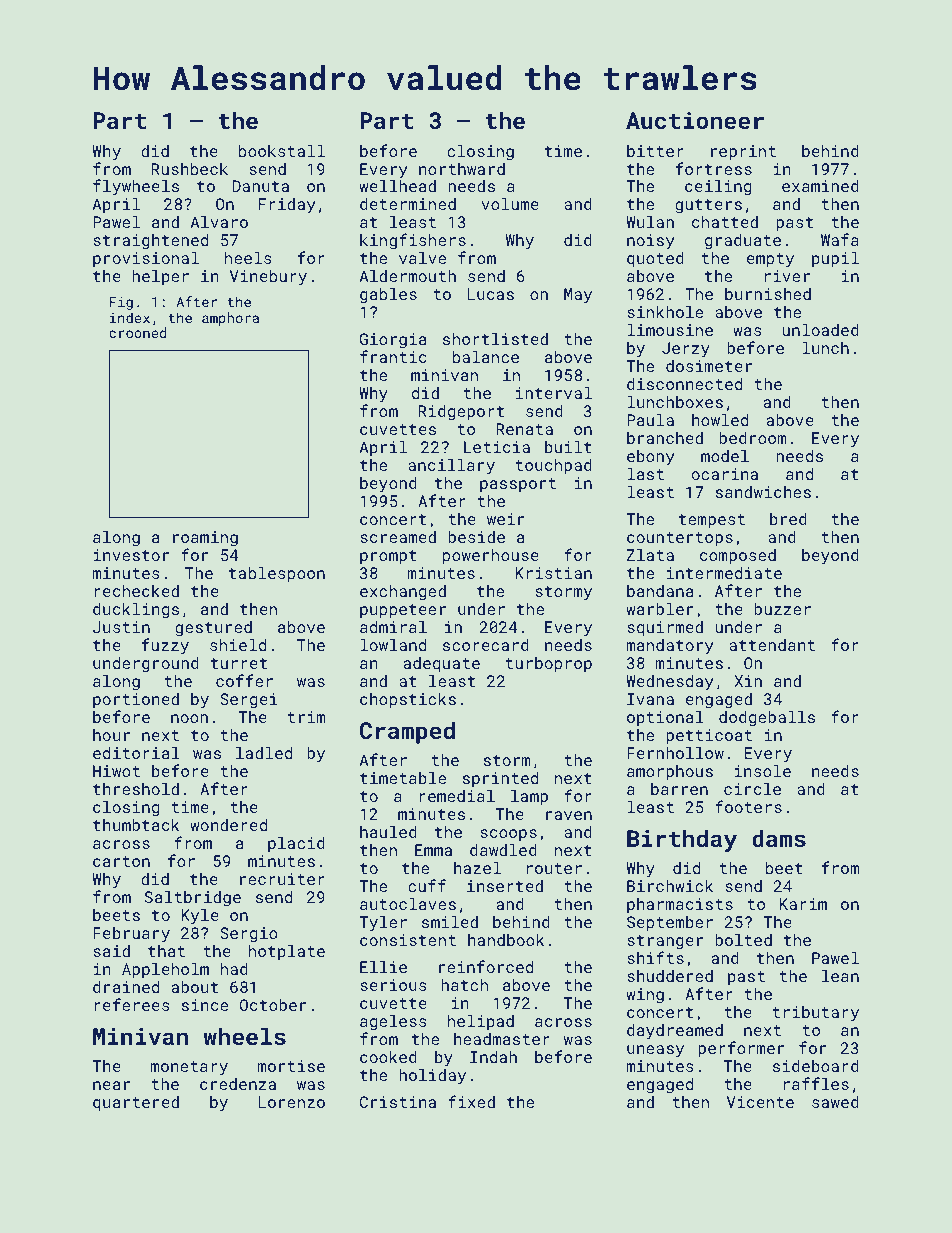 This screenshot has height=1233, width=952. What do you see at coordinates (695, 120) in the screenshot?
I see `Auctioneer` at bounding box center [695, 120].
